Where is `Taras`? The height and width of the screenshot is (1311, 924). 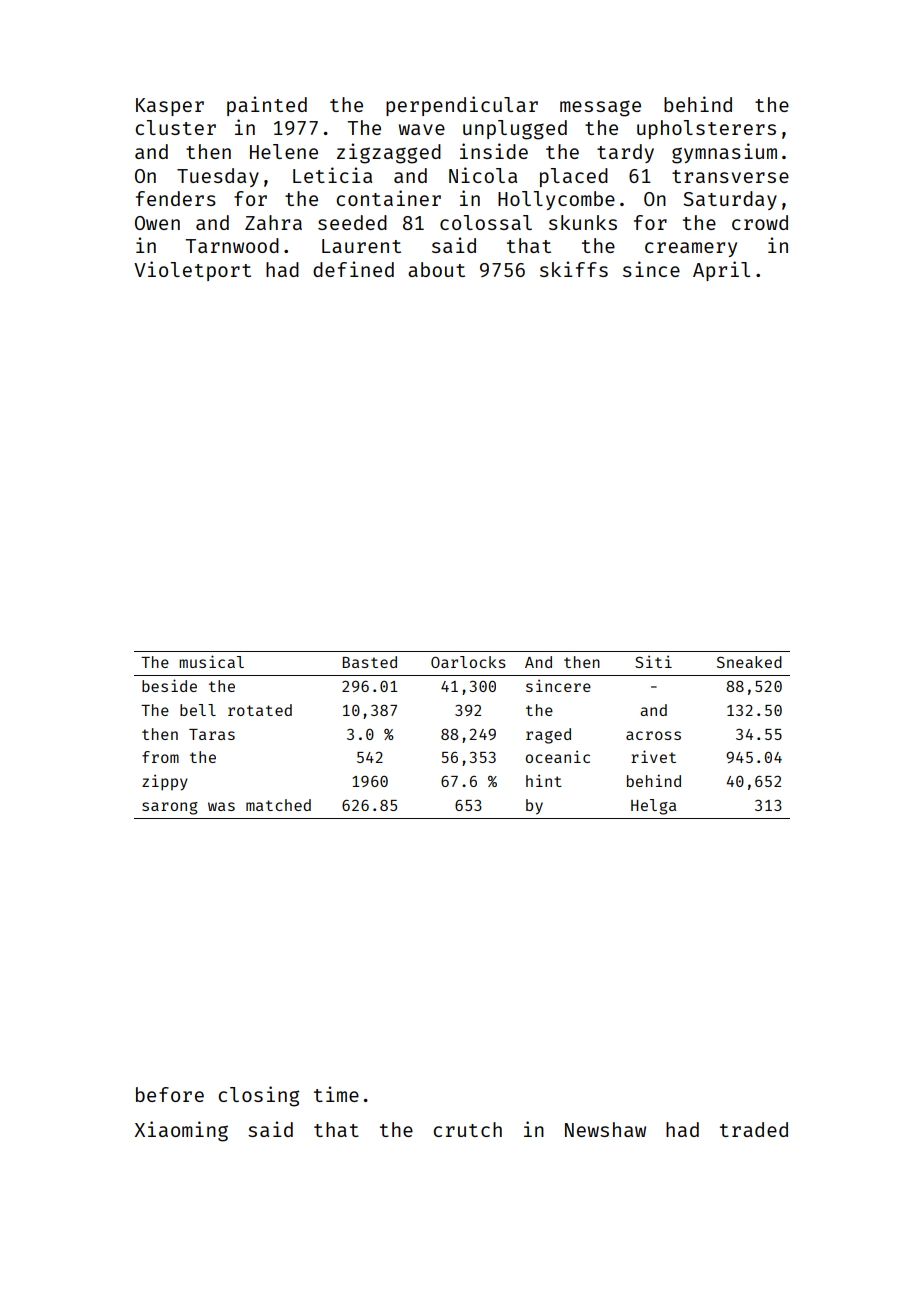 Taras is located at coordinates (212, 734).
